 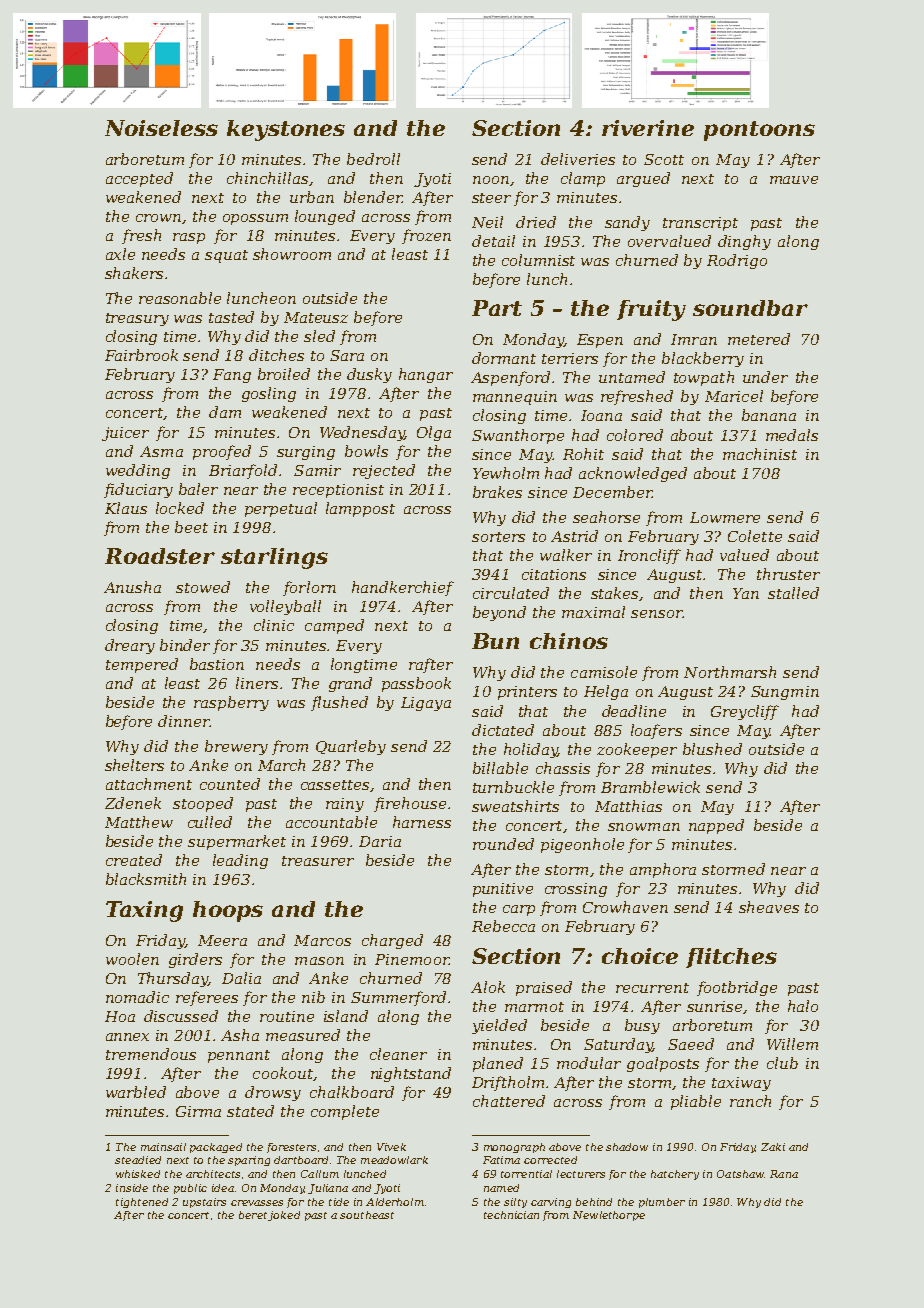 I want to click on beret, so click(x=253, y=1215).
